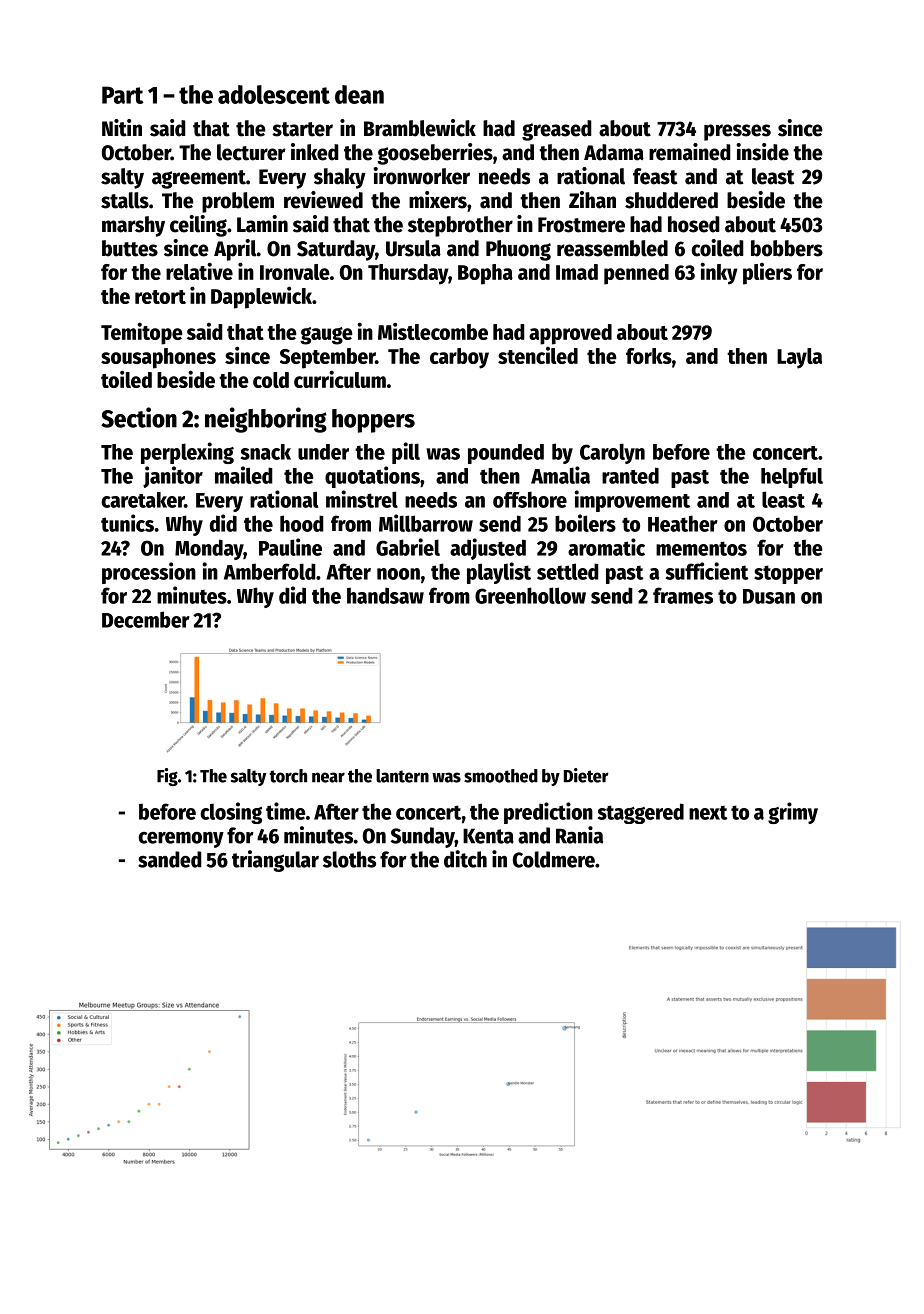 Image resolution: width=924 pixels, height=1314 pixels. Describe the element at coordinates (586, 775) in the screenshot. I see `Dieter` at that location.
